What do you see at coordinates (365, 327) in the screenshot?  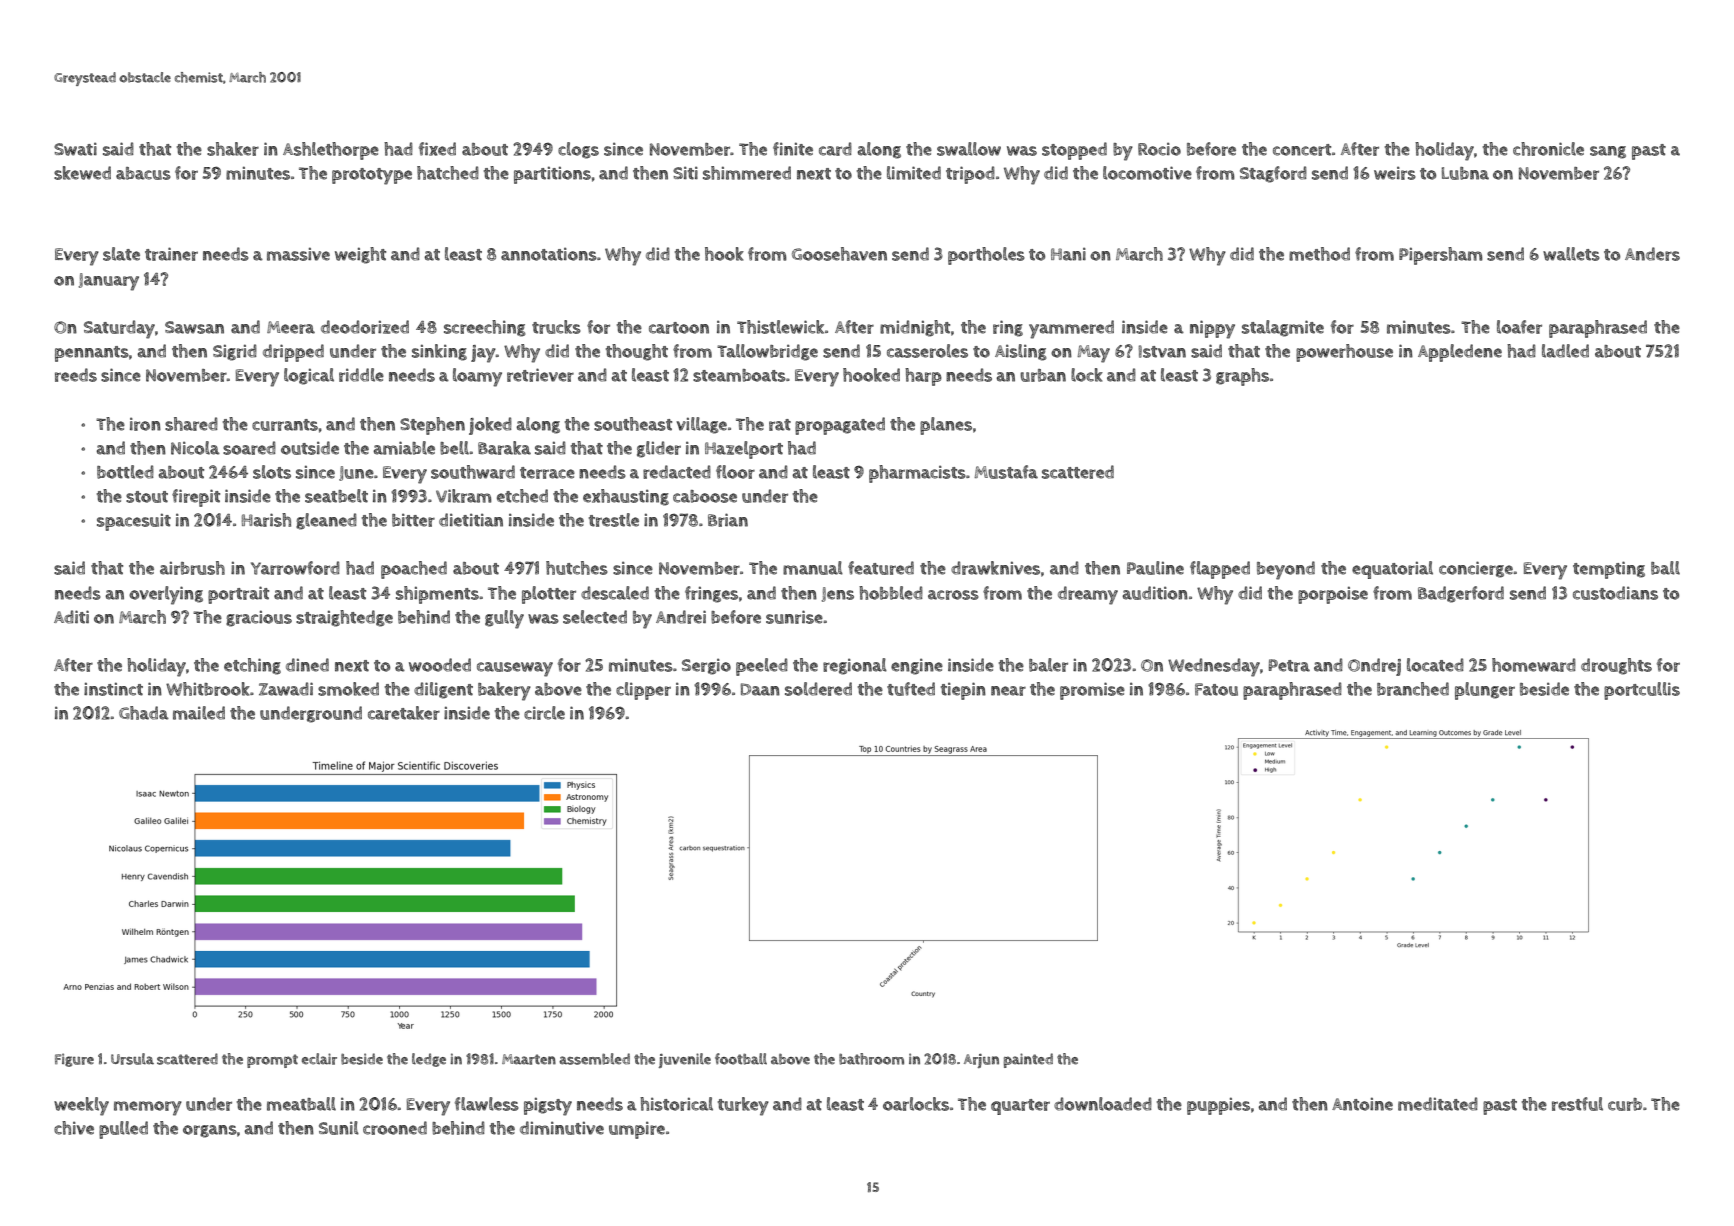 I see `deodorized` at bounding box center [365, 327].
